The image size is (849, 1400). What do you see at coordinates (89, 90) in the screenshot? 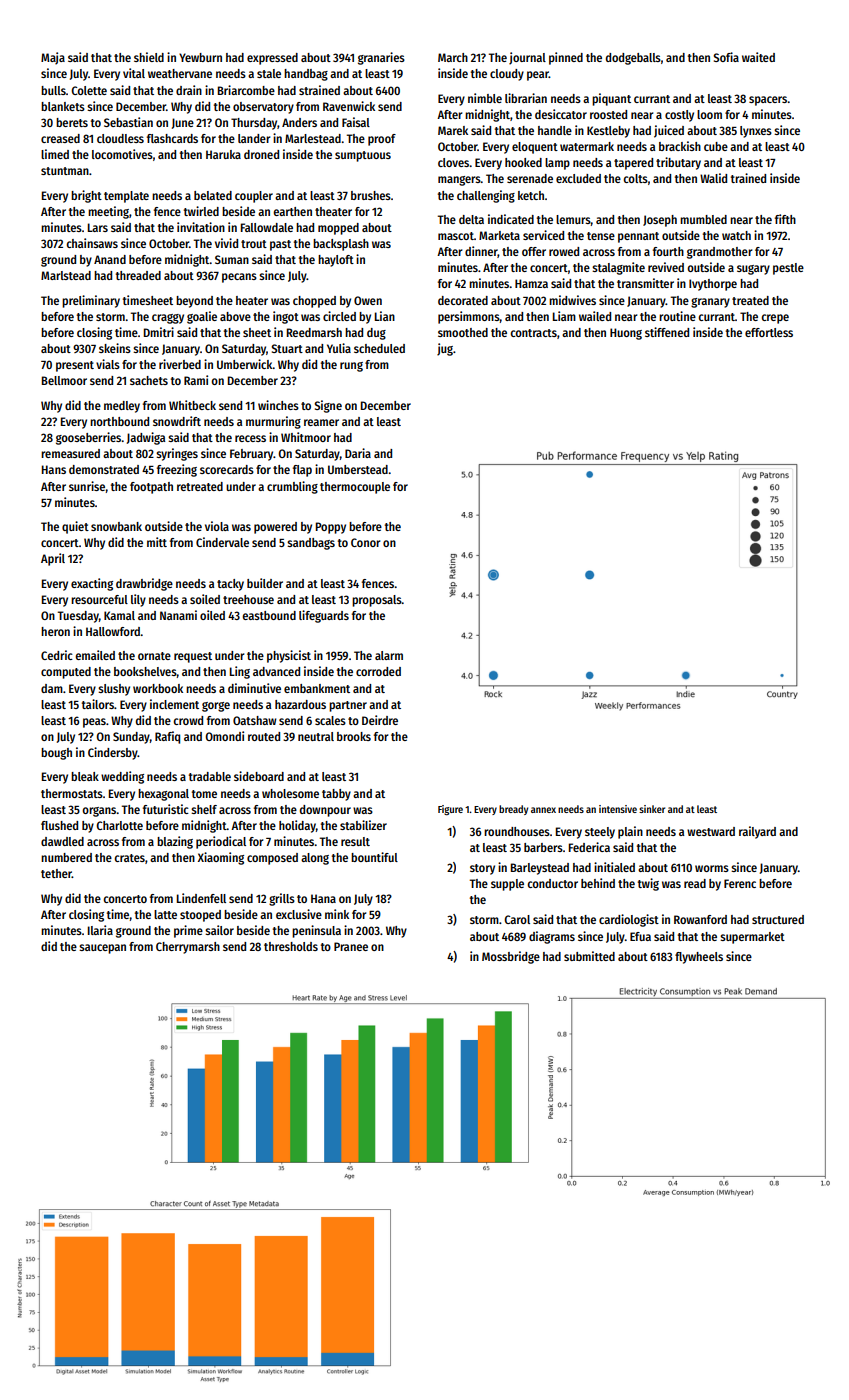
I see `Colette` at bounding box center [89, 90].
